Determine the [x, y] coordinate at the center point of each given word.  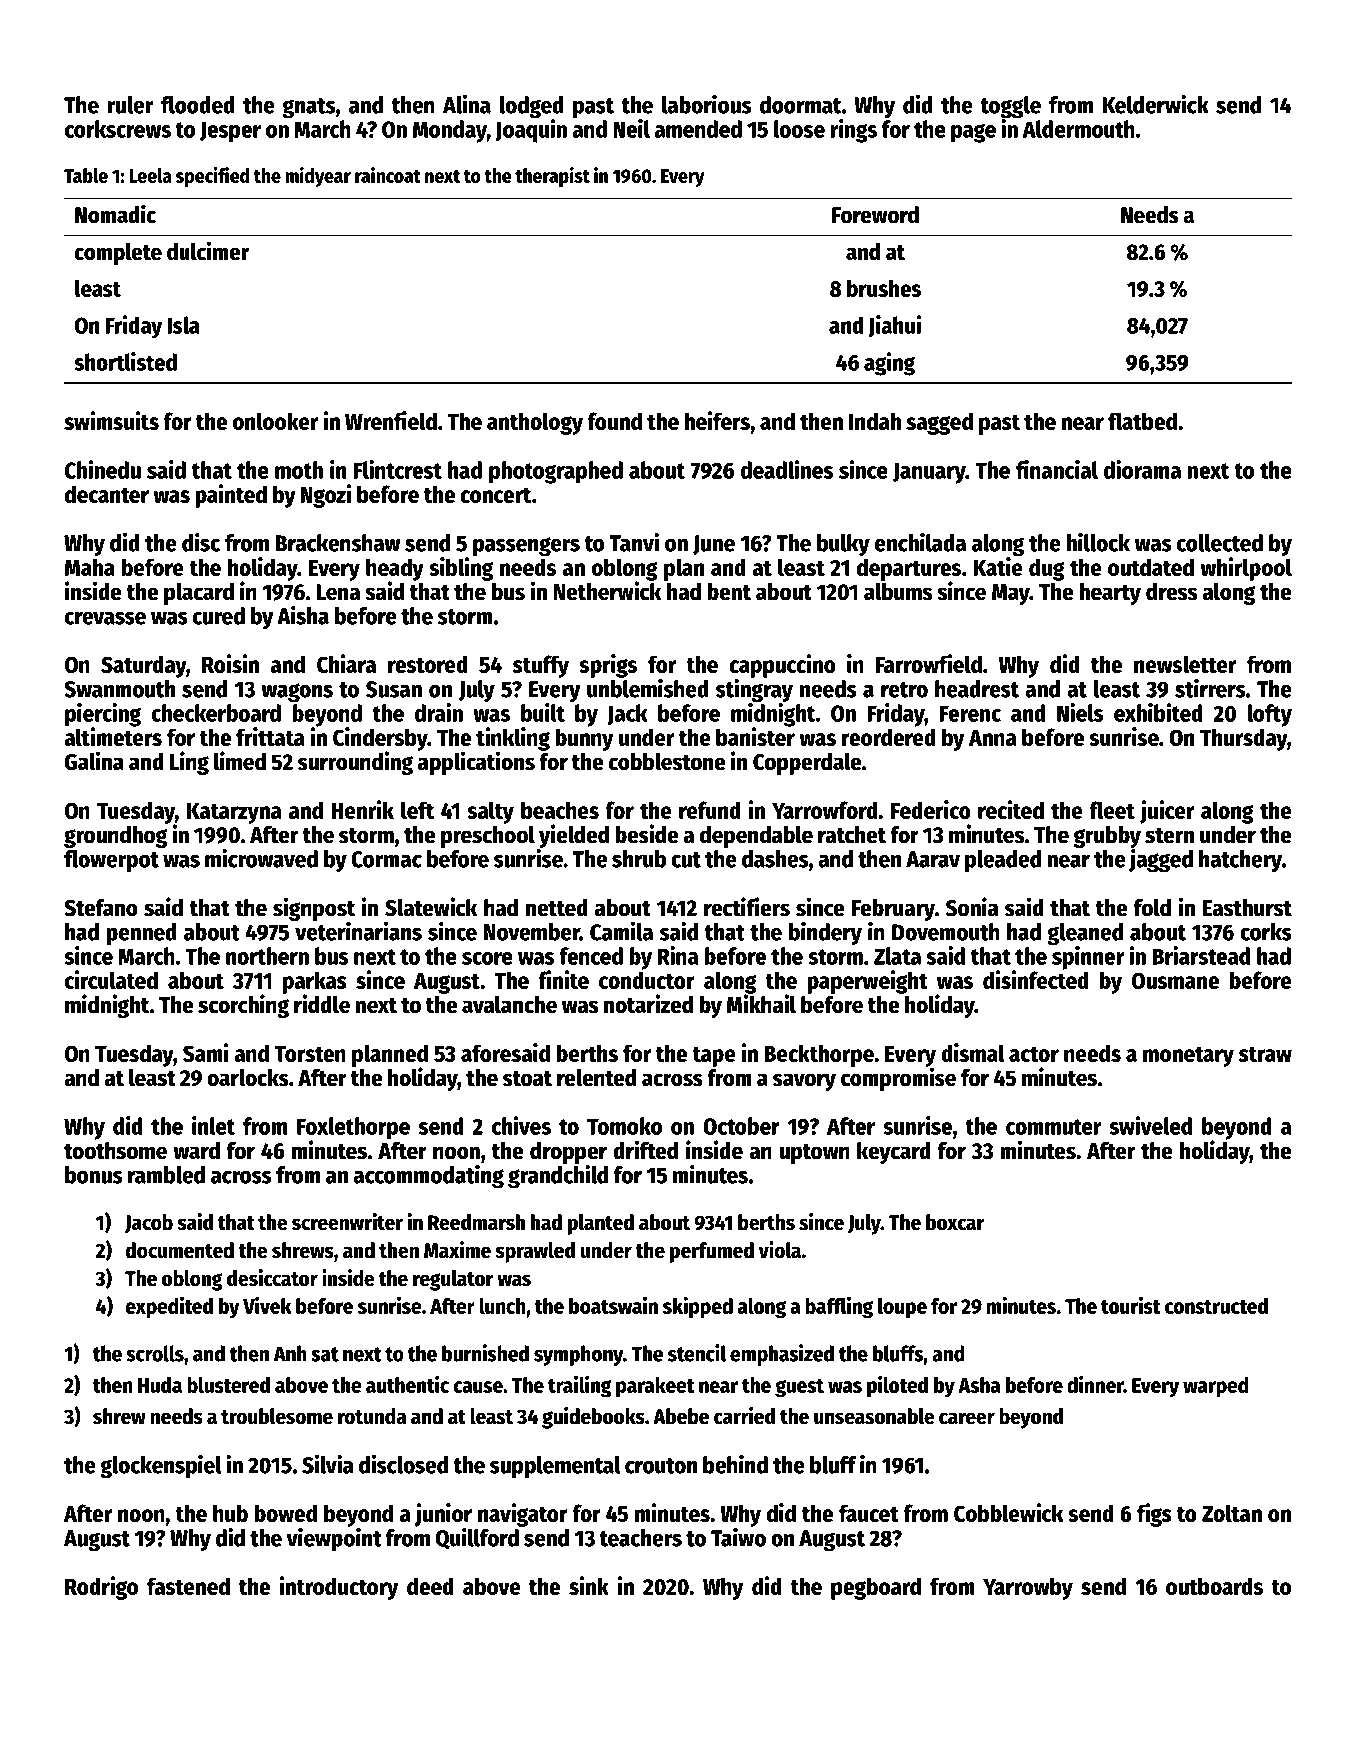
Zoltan [1232, 1513]
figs [1154, 1515]
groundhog [115, 837]
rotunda [372, 1416]
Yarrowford [825, 810]
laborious [706, 104]
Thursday [1243, 739]
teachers [640, 1538]
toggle [1010, 107]
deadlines [787, 469]
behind [735, 1464]
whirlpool [1246, 569]
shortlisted [125, 361]
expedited [169, 1307]
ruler [130, 105]
